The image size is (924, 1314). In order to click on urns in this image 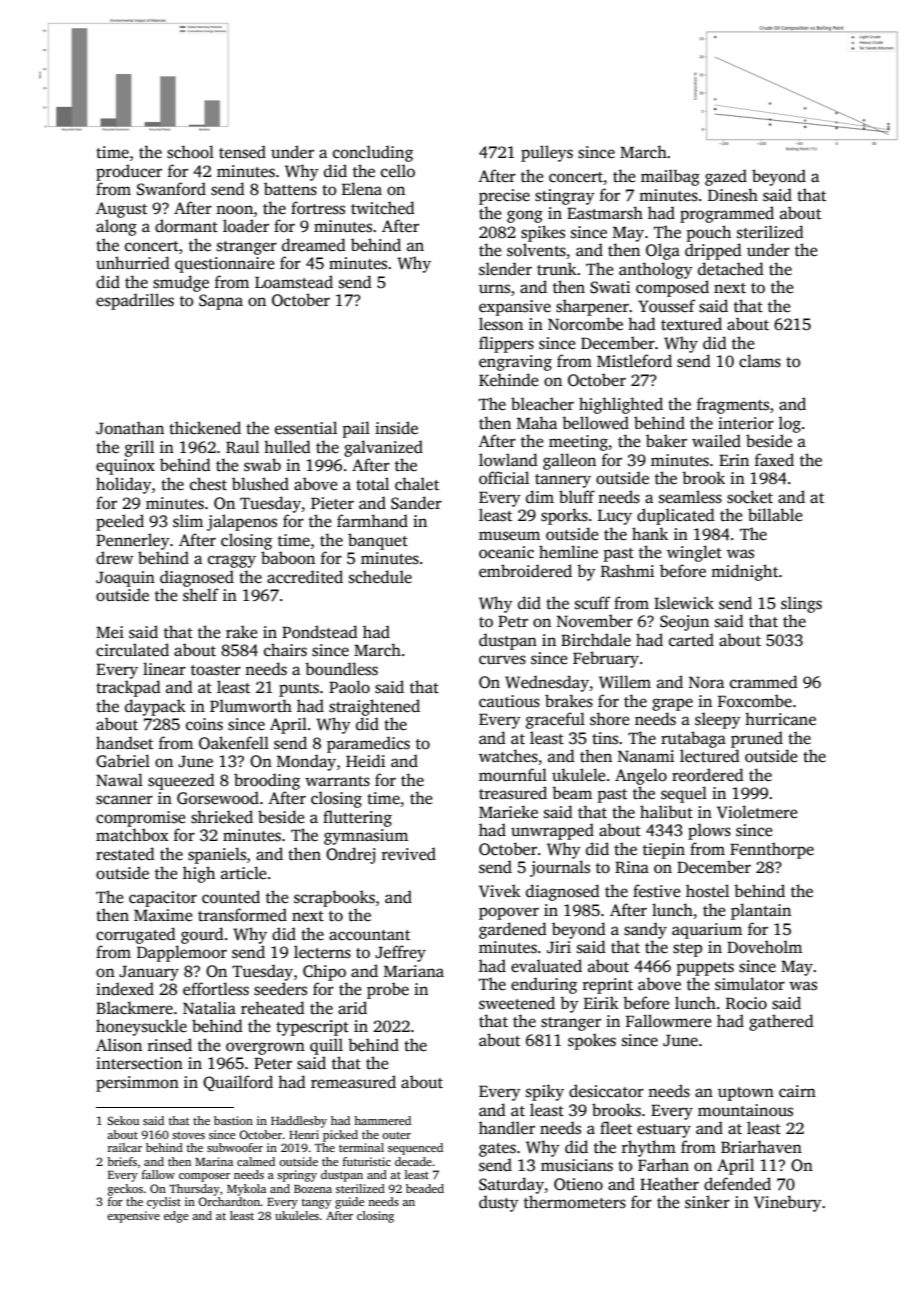, I will do `click(494, 289)`.
